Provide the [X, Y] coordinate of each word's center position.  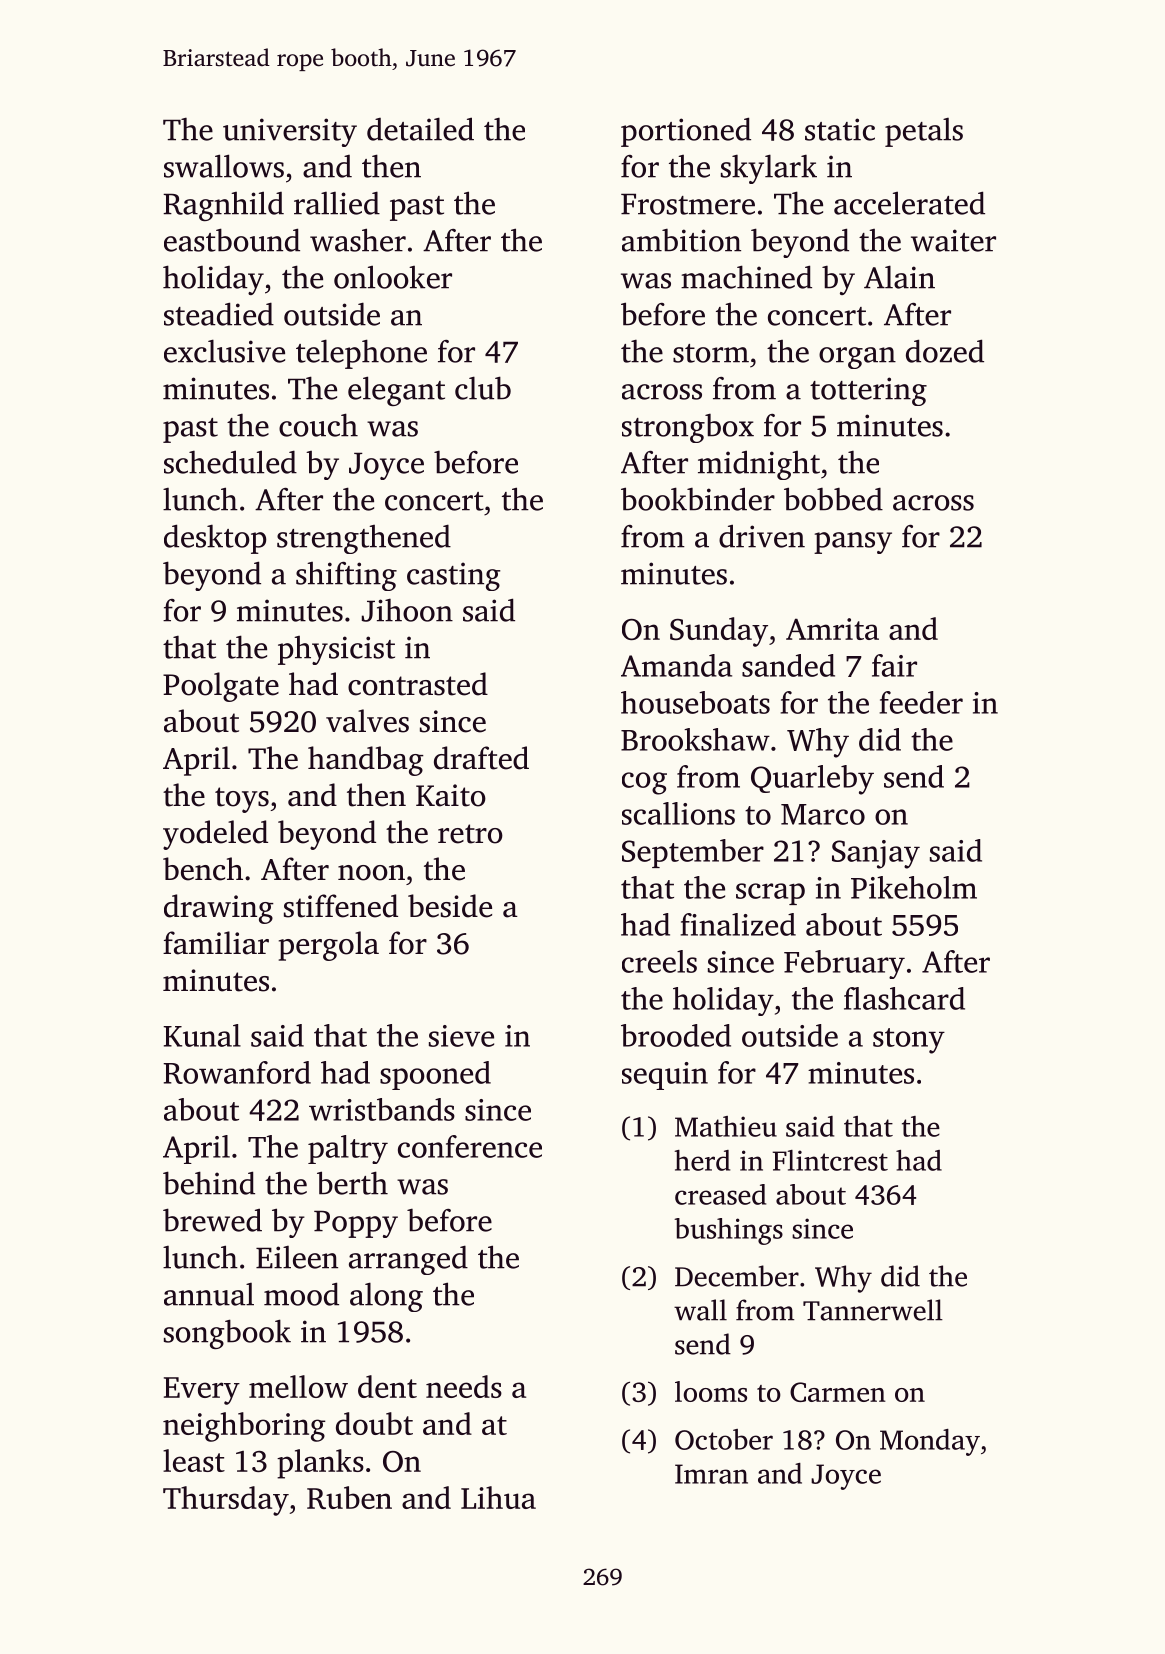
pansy [853, 543]
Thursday [226, 1501]
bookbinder [698, 499]
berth [352, 1183]
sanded [788, 665]
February [844, 964]
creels [659, 961]
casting [453, 576]
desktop [215, 539]
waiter [953, 240]
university [290, 132]
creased [720, 1194]
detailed [420, 129]
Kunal [202, 1035]
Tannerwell [873, 1310]
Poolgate [221, 687]
